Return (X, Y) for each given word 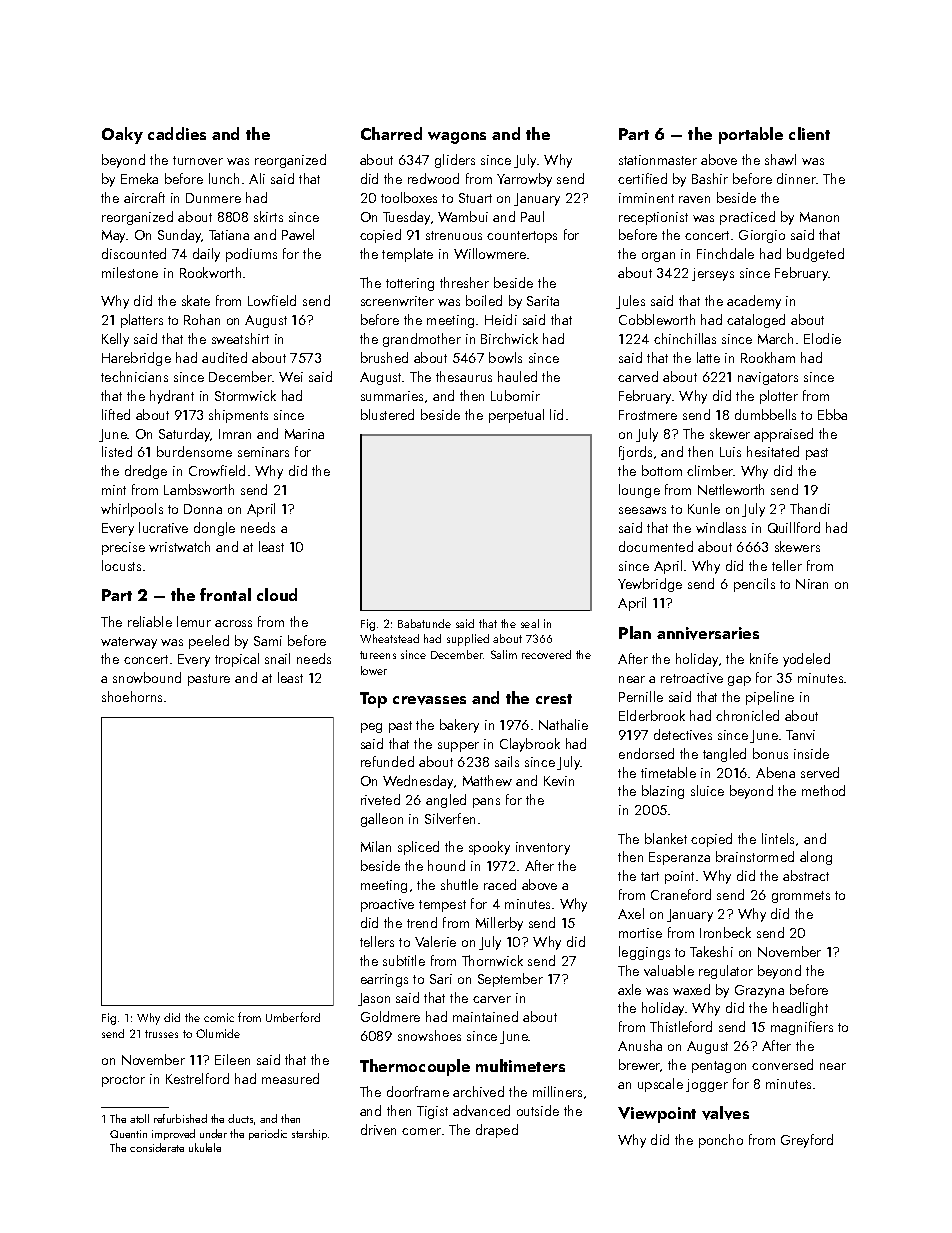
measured (290, 1078)
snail (277, 658)
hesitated (773, 451)
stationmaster (658, 160)
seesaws (642, 510)
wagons (457, 138)
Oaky (122, 135)
